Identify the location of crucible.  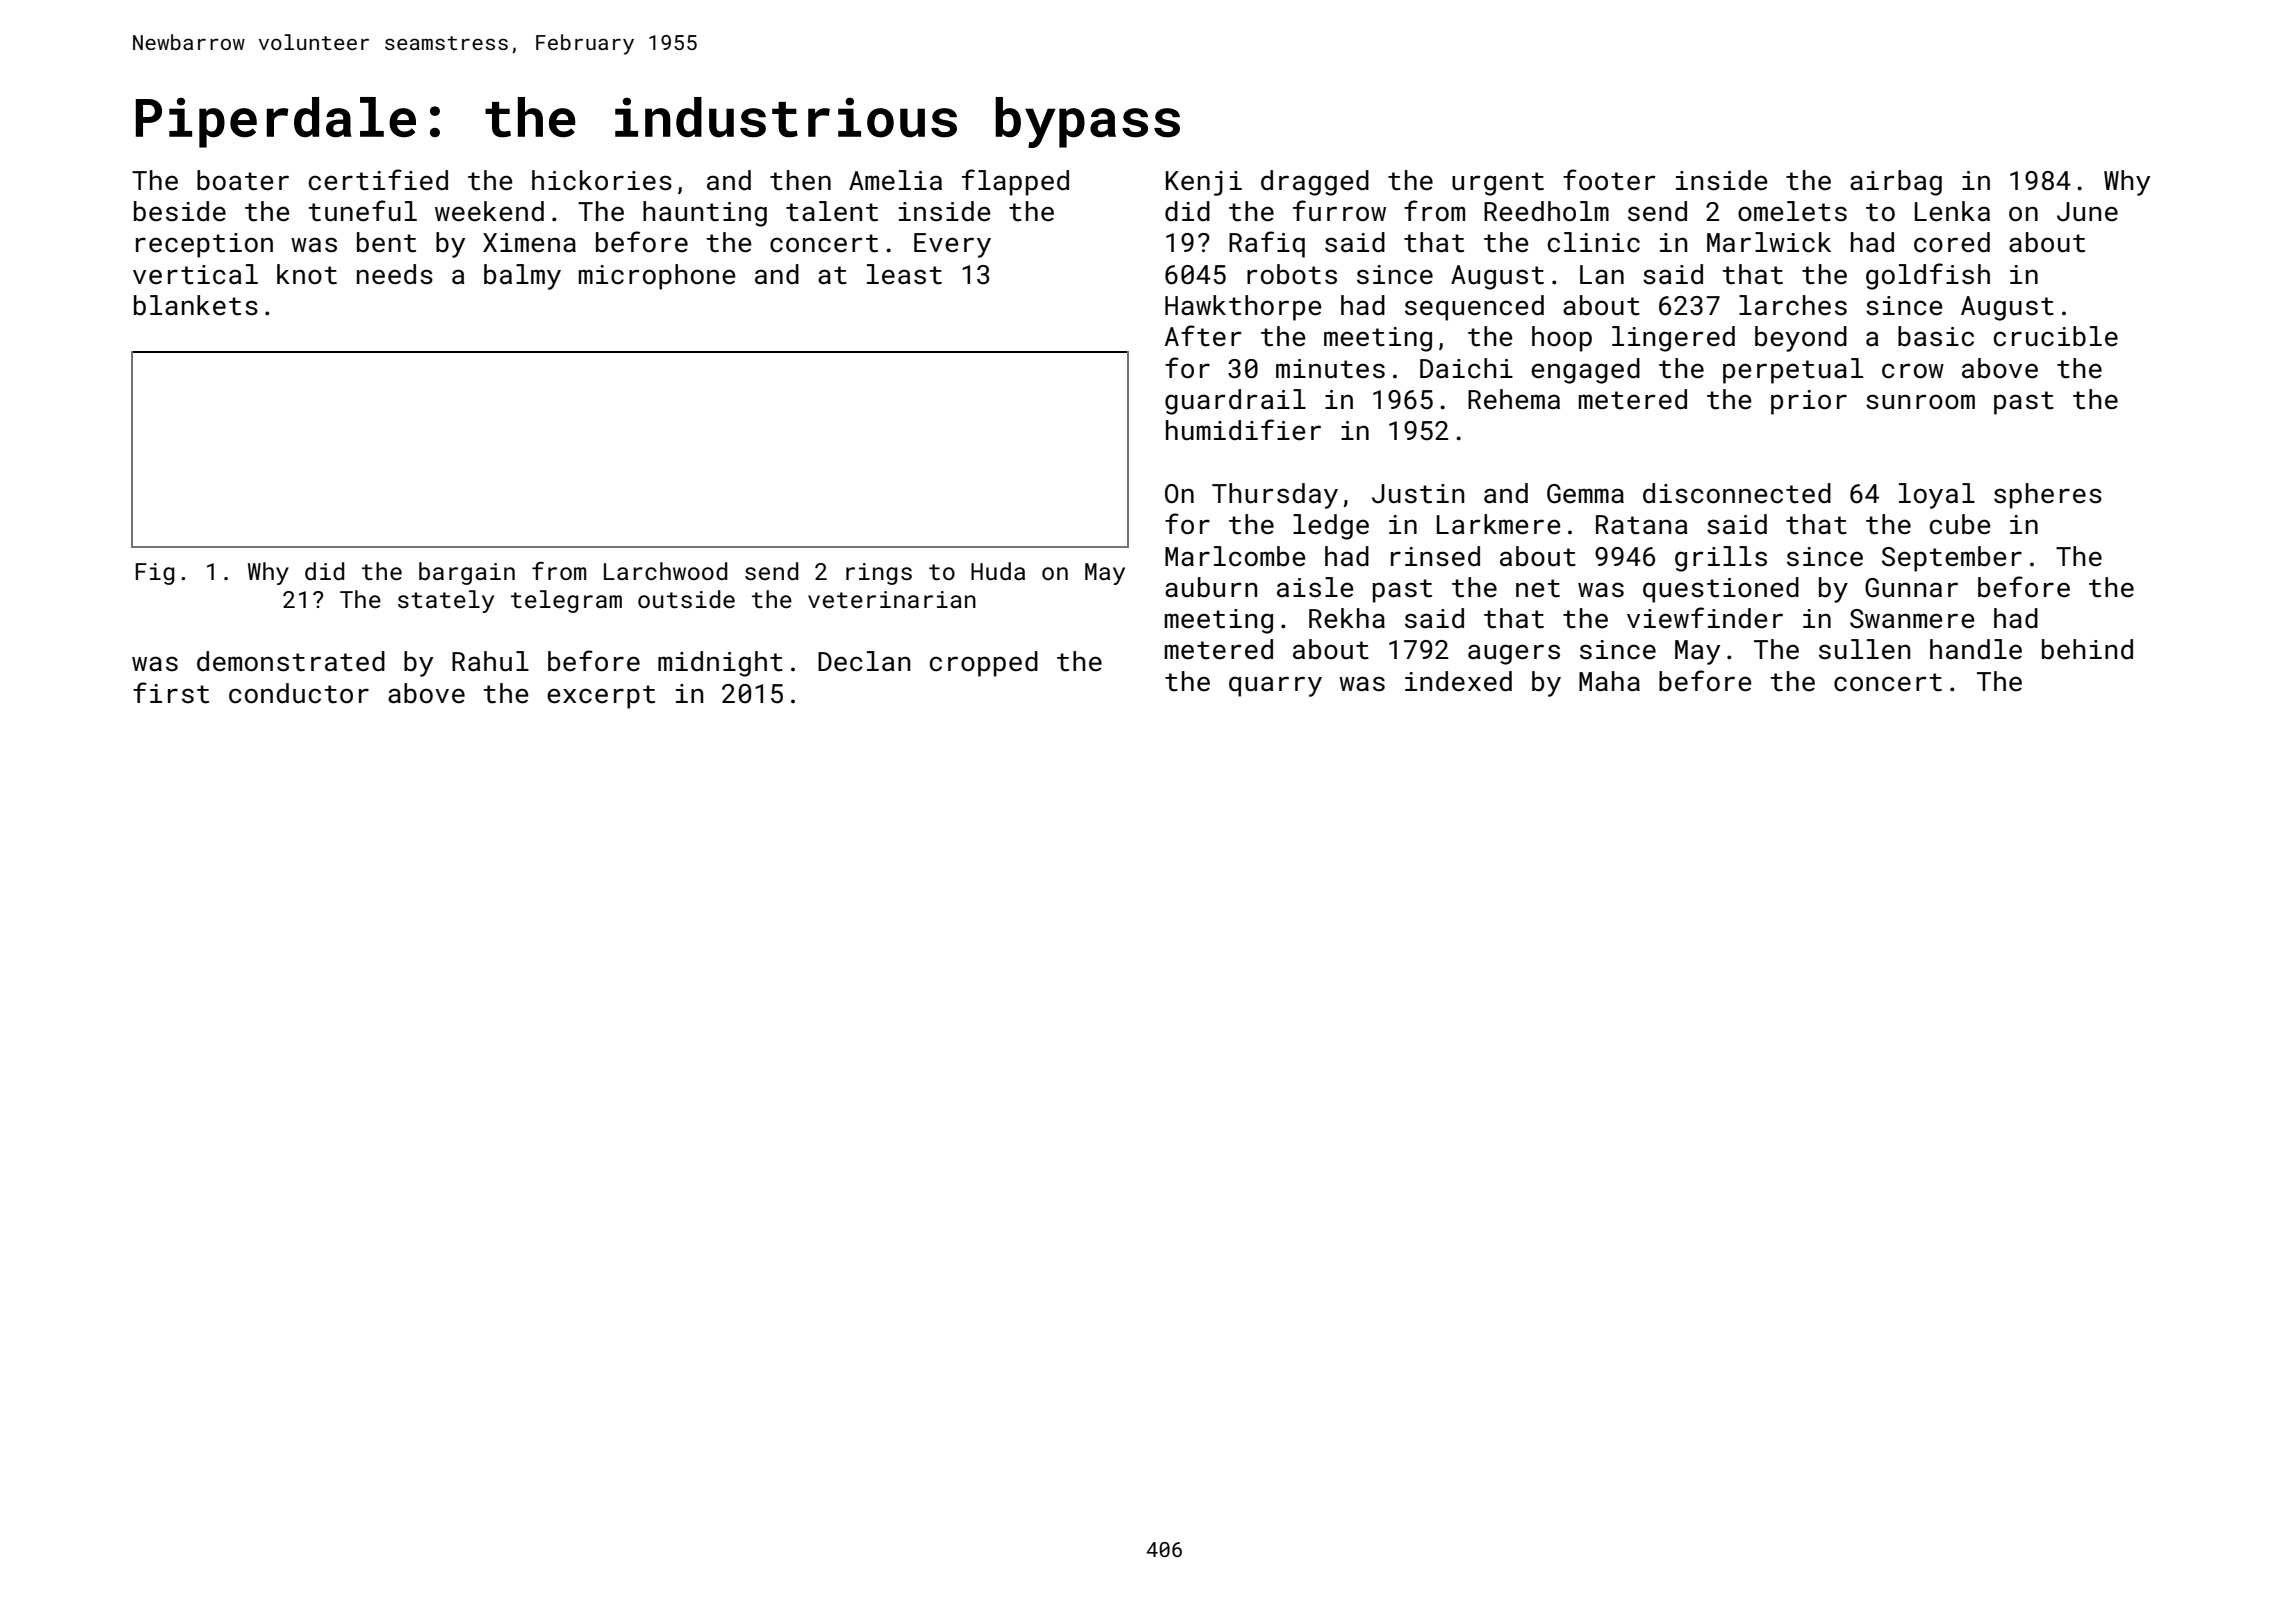
(2056, 336).
